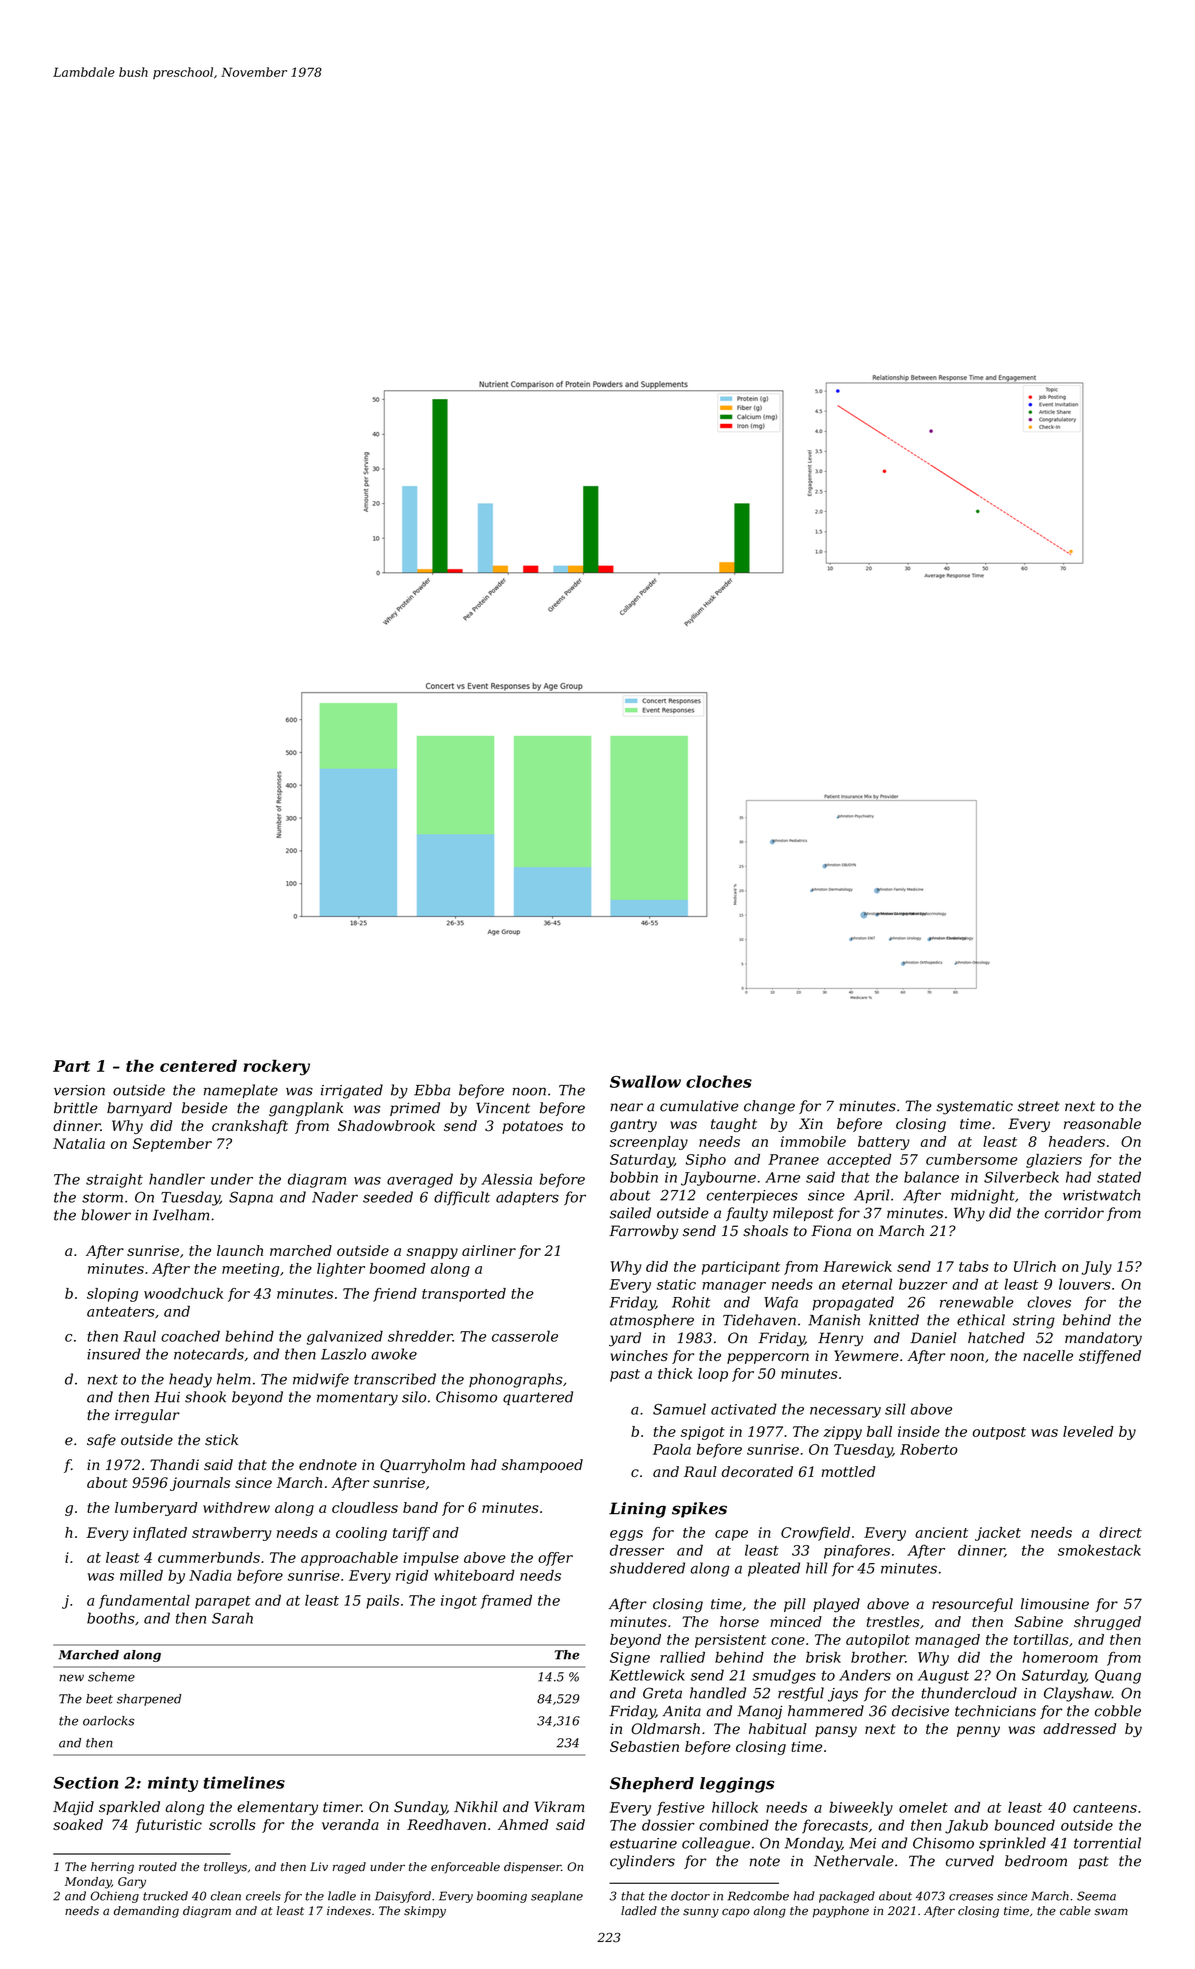  Describe the element at coordinates (971, 1159) in the image. I see `cumbersome` at that location.
